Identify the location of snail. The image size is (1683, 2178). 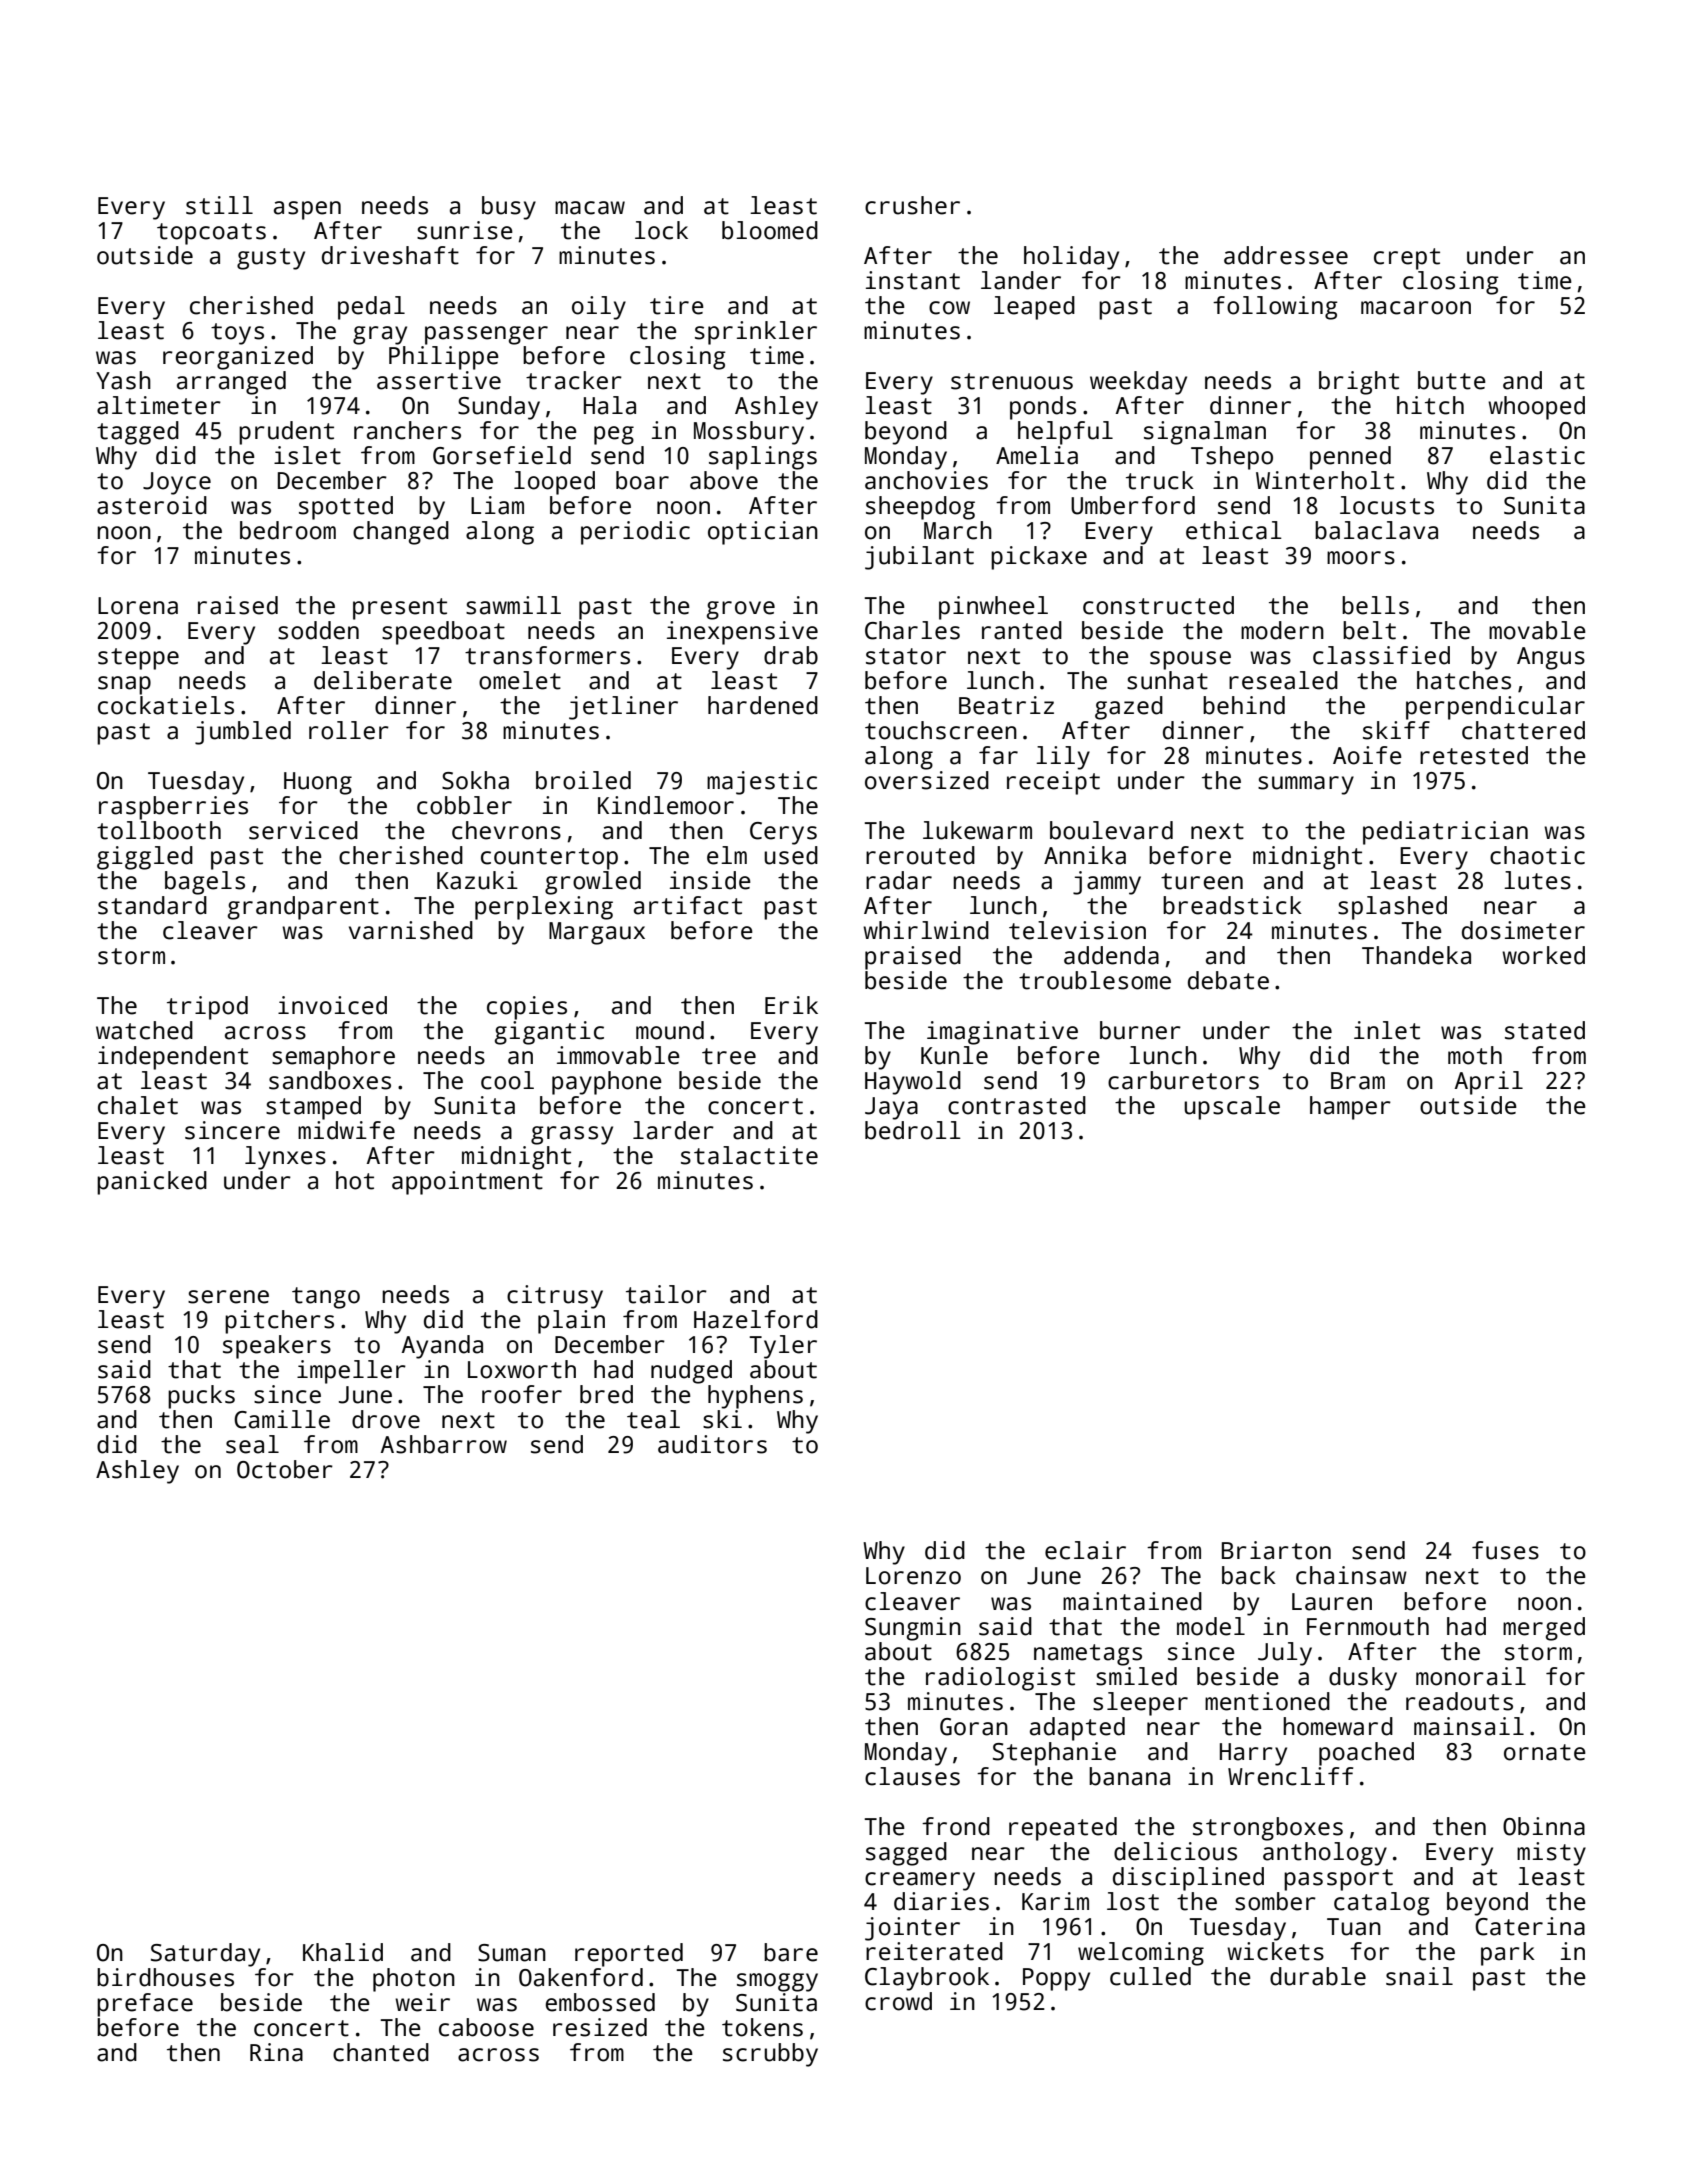
(1419, 1976).
